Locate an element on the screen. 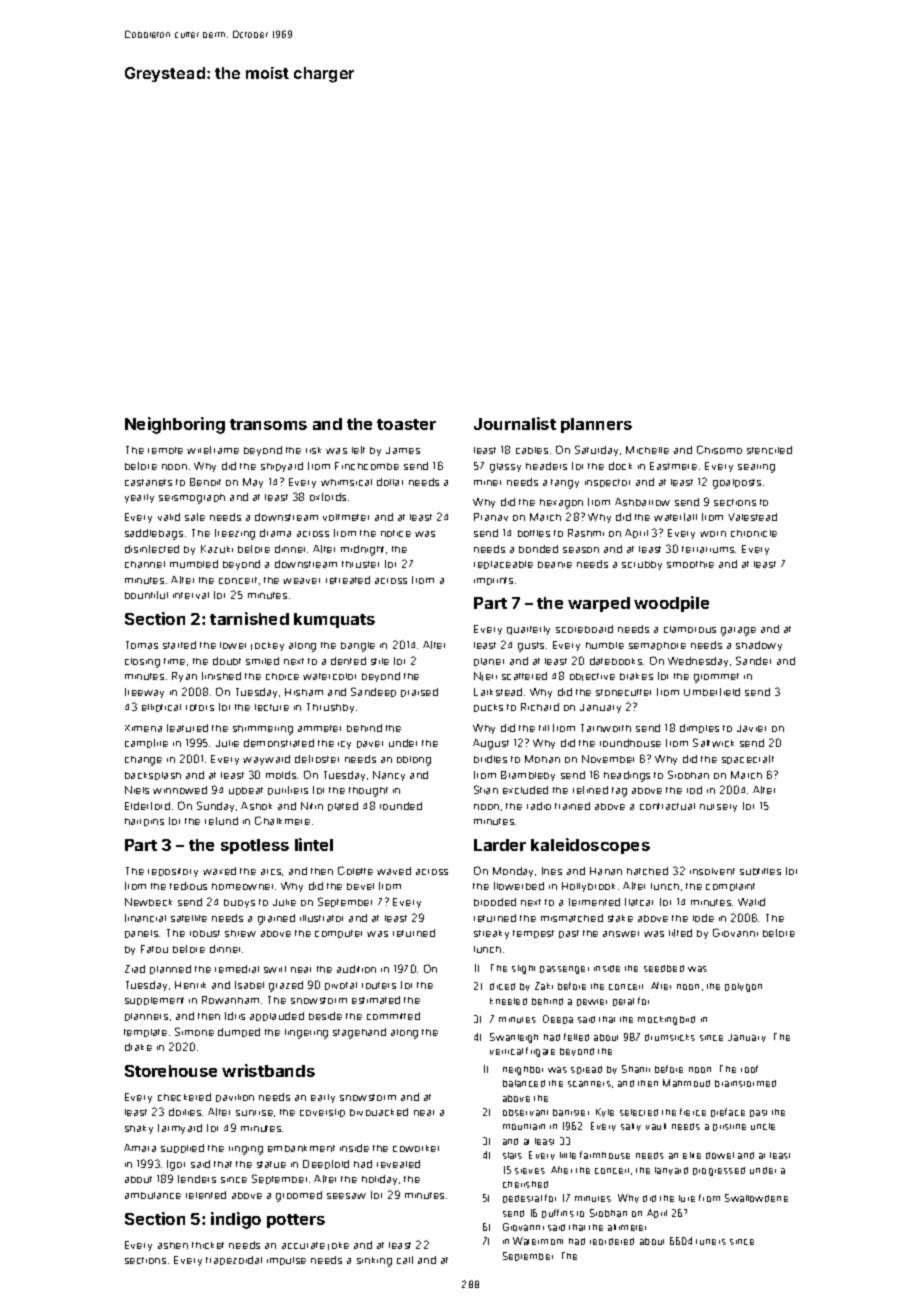 The height and width of the screenshot is (1308, 924). bountiful is located at coordinates (146, 595).
